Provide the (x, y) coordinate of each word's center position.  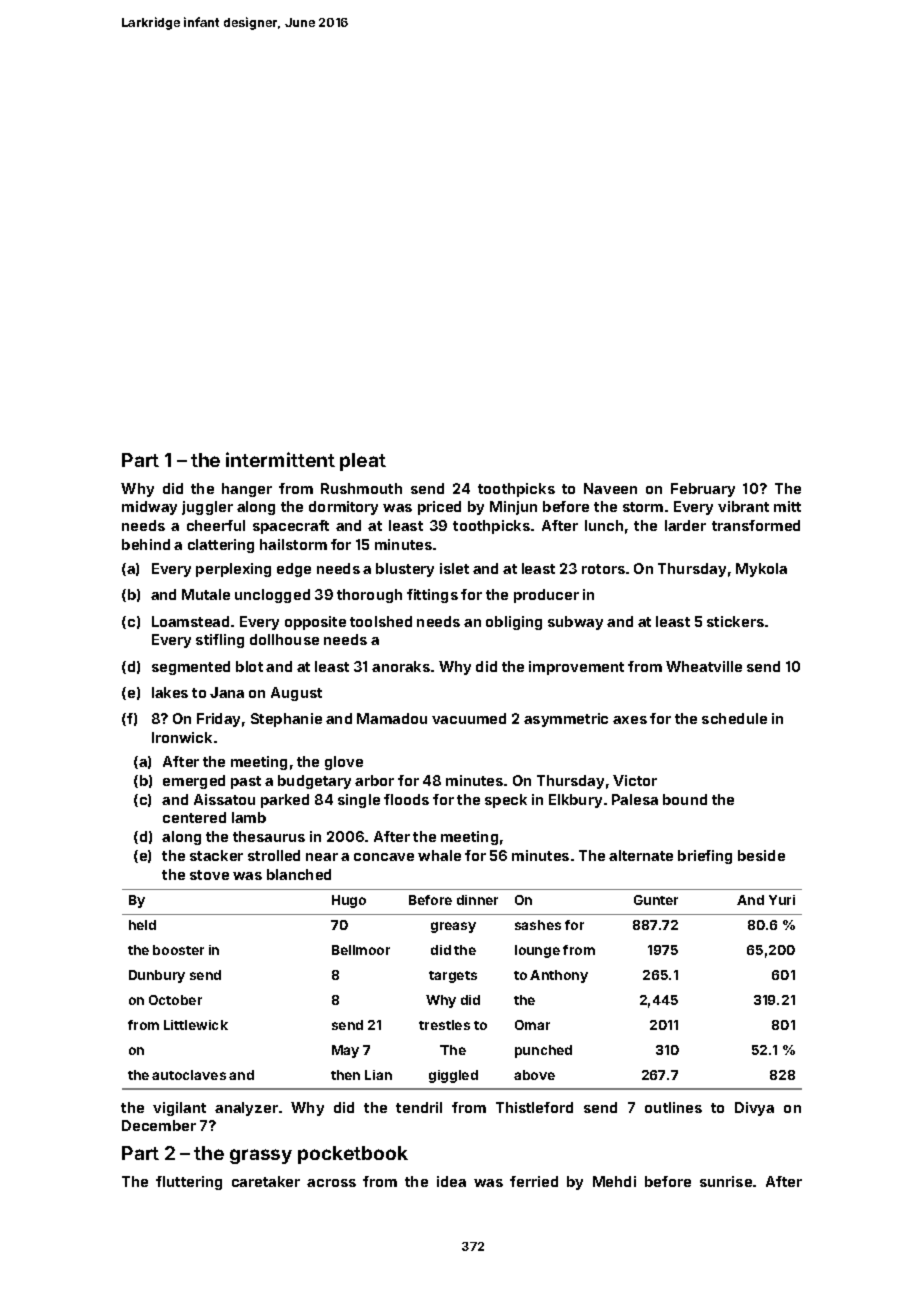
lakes (170, 692)
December (159, 1125)
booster (178, 950)
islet (454, 568)
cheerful (216, 525)
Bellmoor (361, 950)
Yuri (782, 900)
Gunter (656, 900)
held (142, 925)
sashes (538, 925)
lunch (604, 525)
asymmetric (566, 720)
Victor (635, 780)
